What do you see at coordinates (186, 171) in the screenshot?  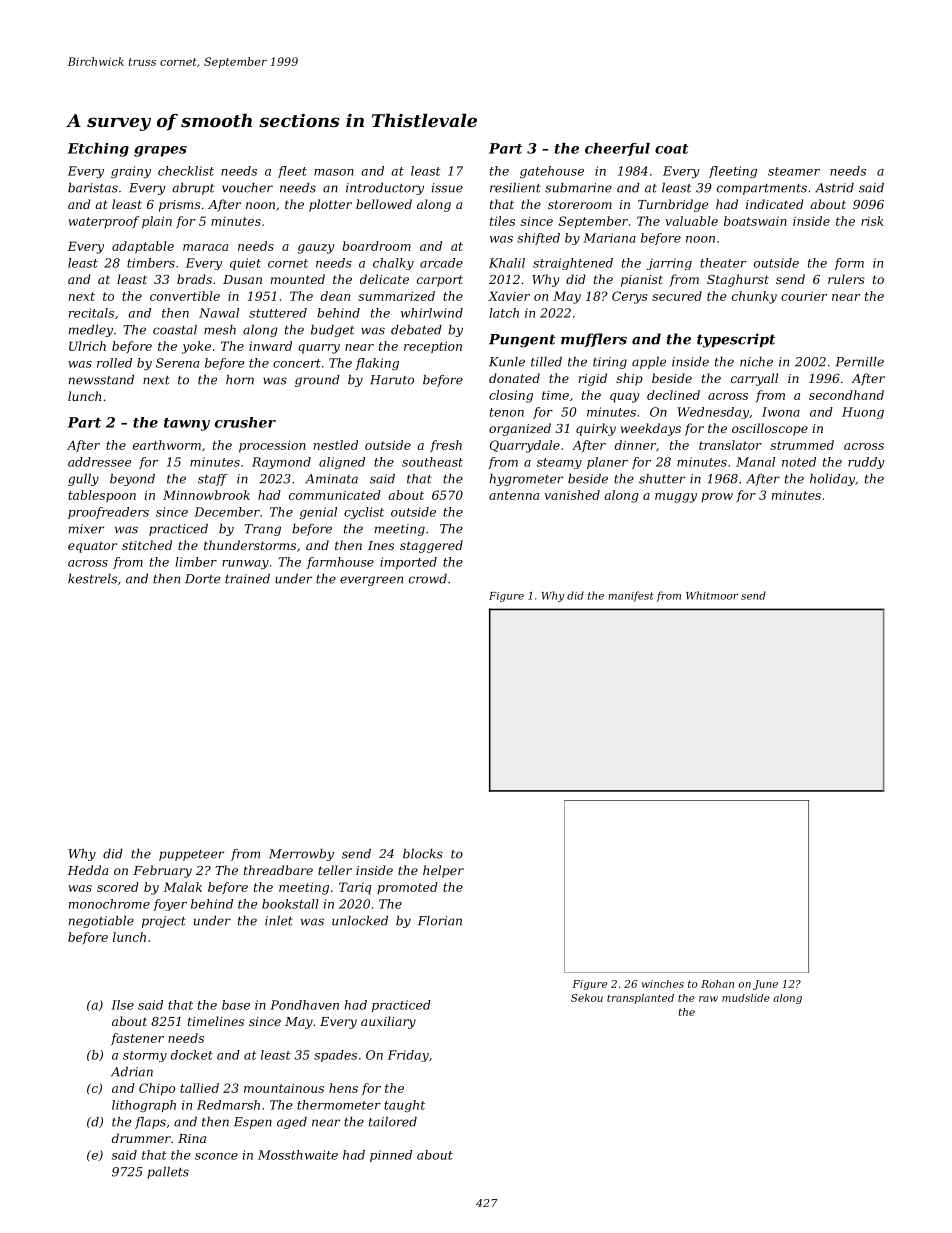 I see `checklist` at bounding box center [186, 171].
